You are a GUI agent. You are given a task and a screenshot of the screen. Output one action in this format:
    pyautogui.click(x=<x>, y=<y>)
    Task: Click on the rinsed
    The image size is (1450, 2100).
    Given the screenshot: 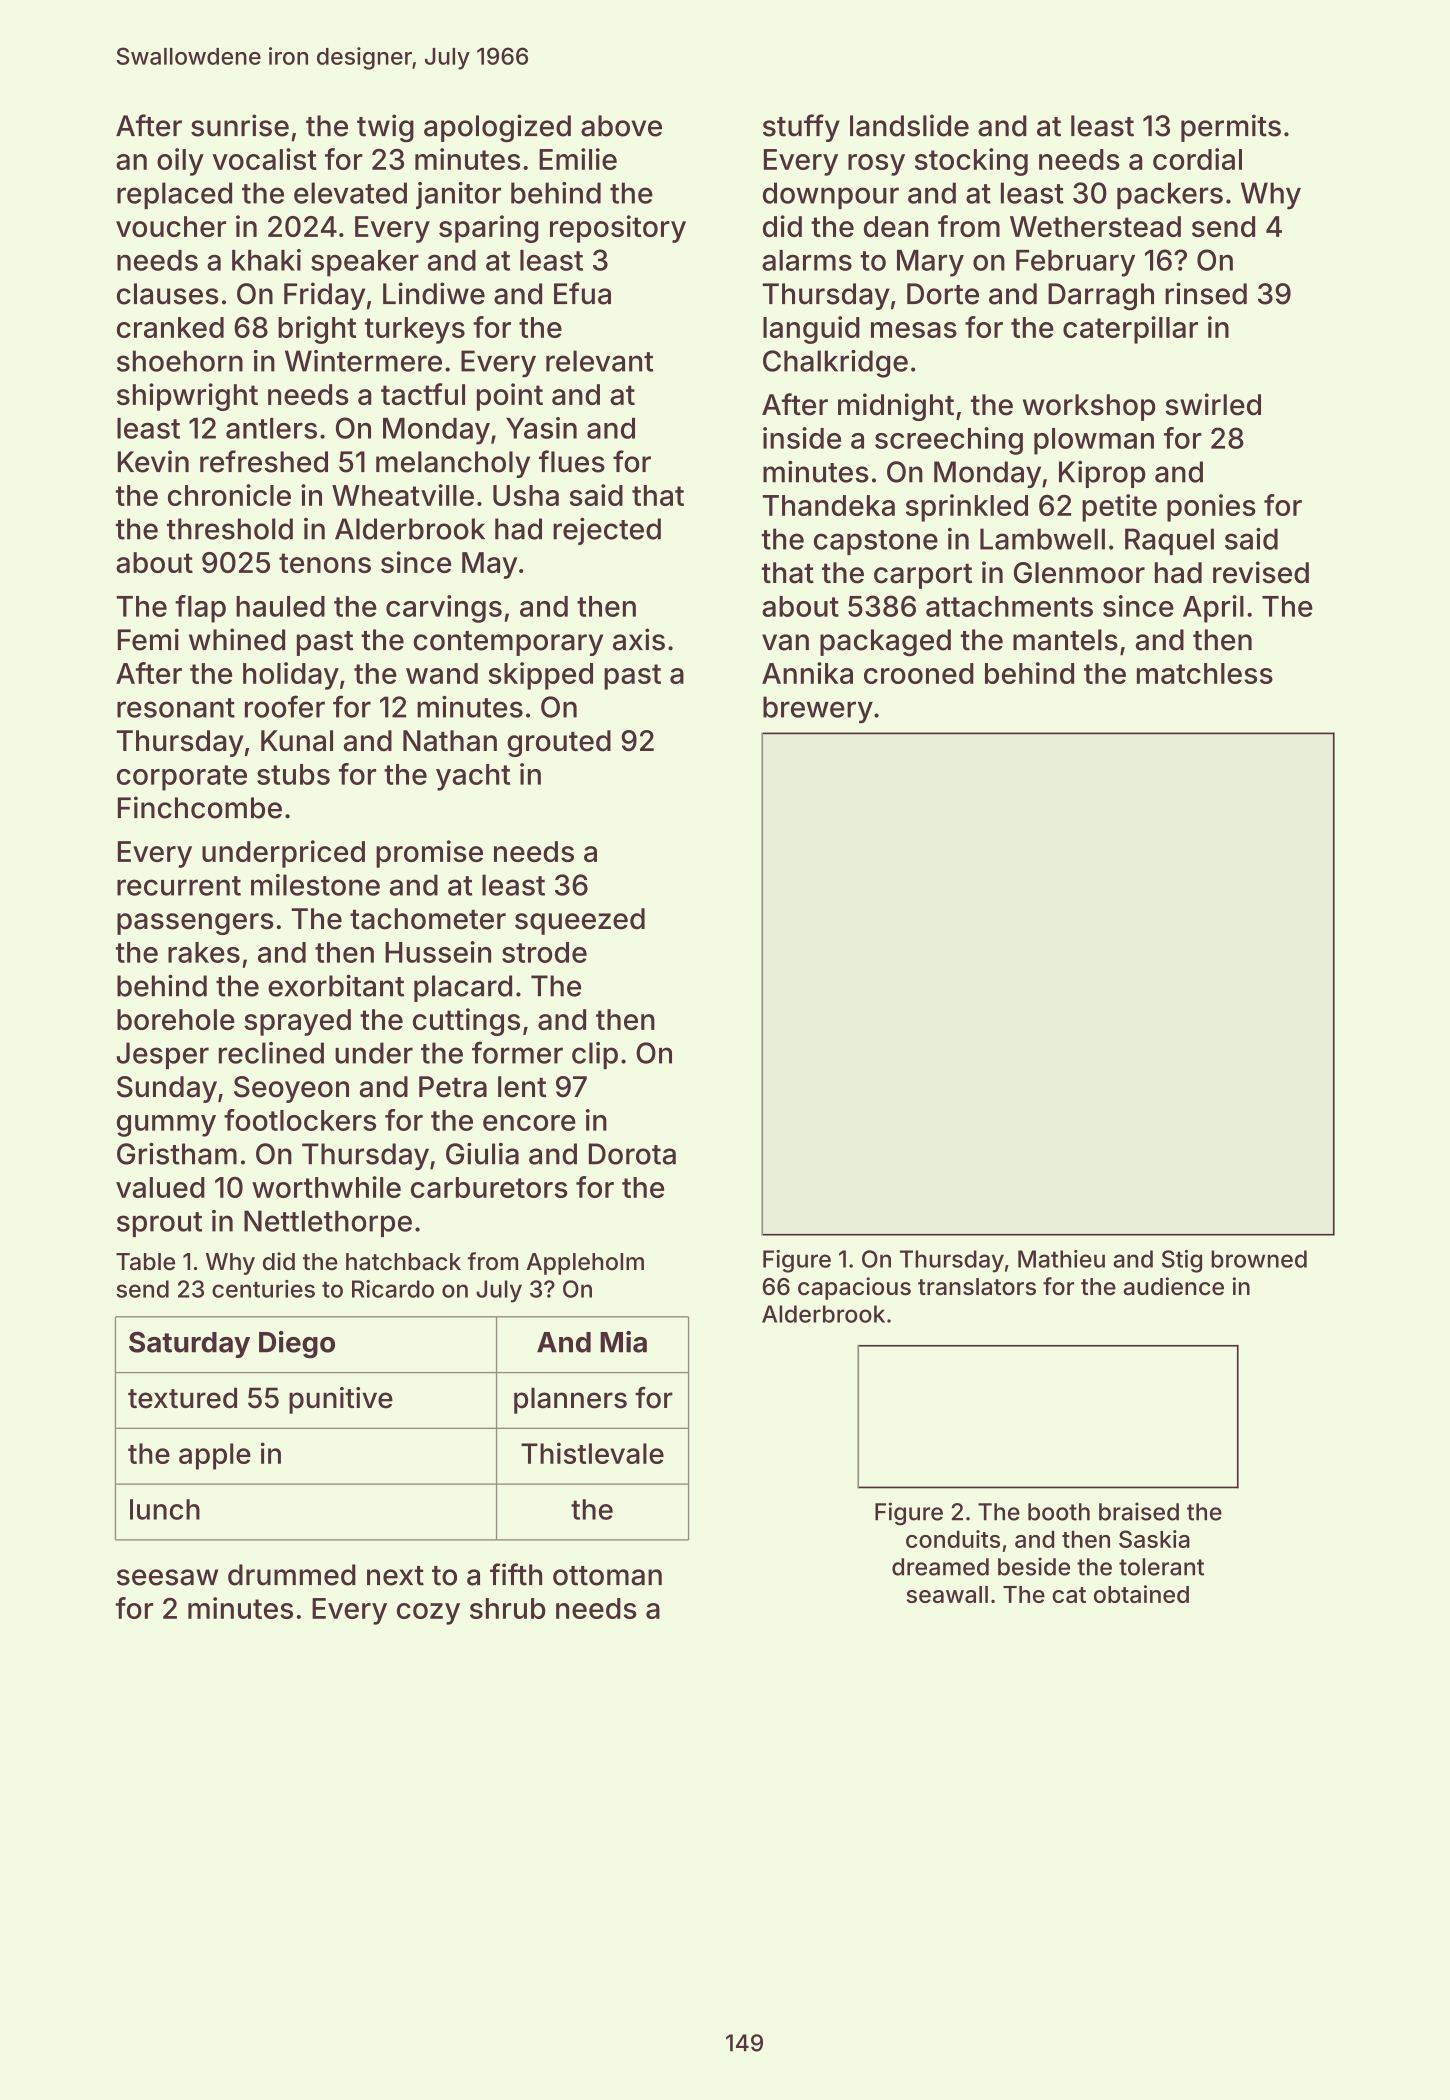 What is the action you would take?
    pyautogui.click(x=1206, y=293)
